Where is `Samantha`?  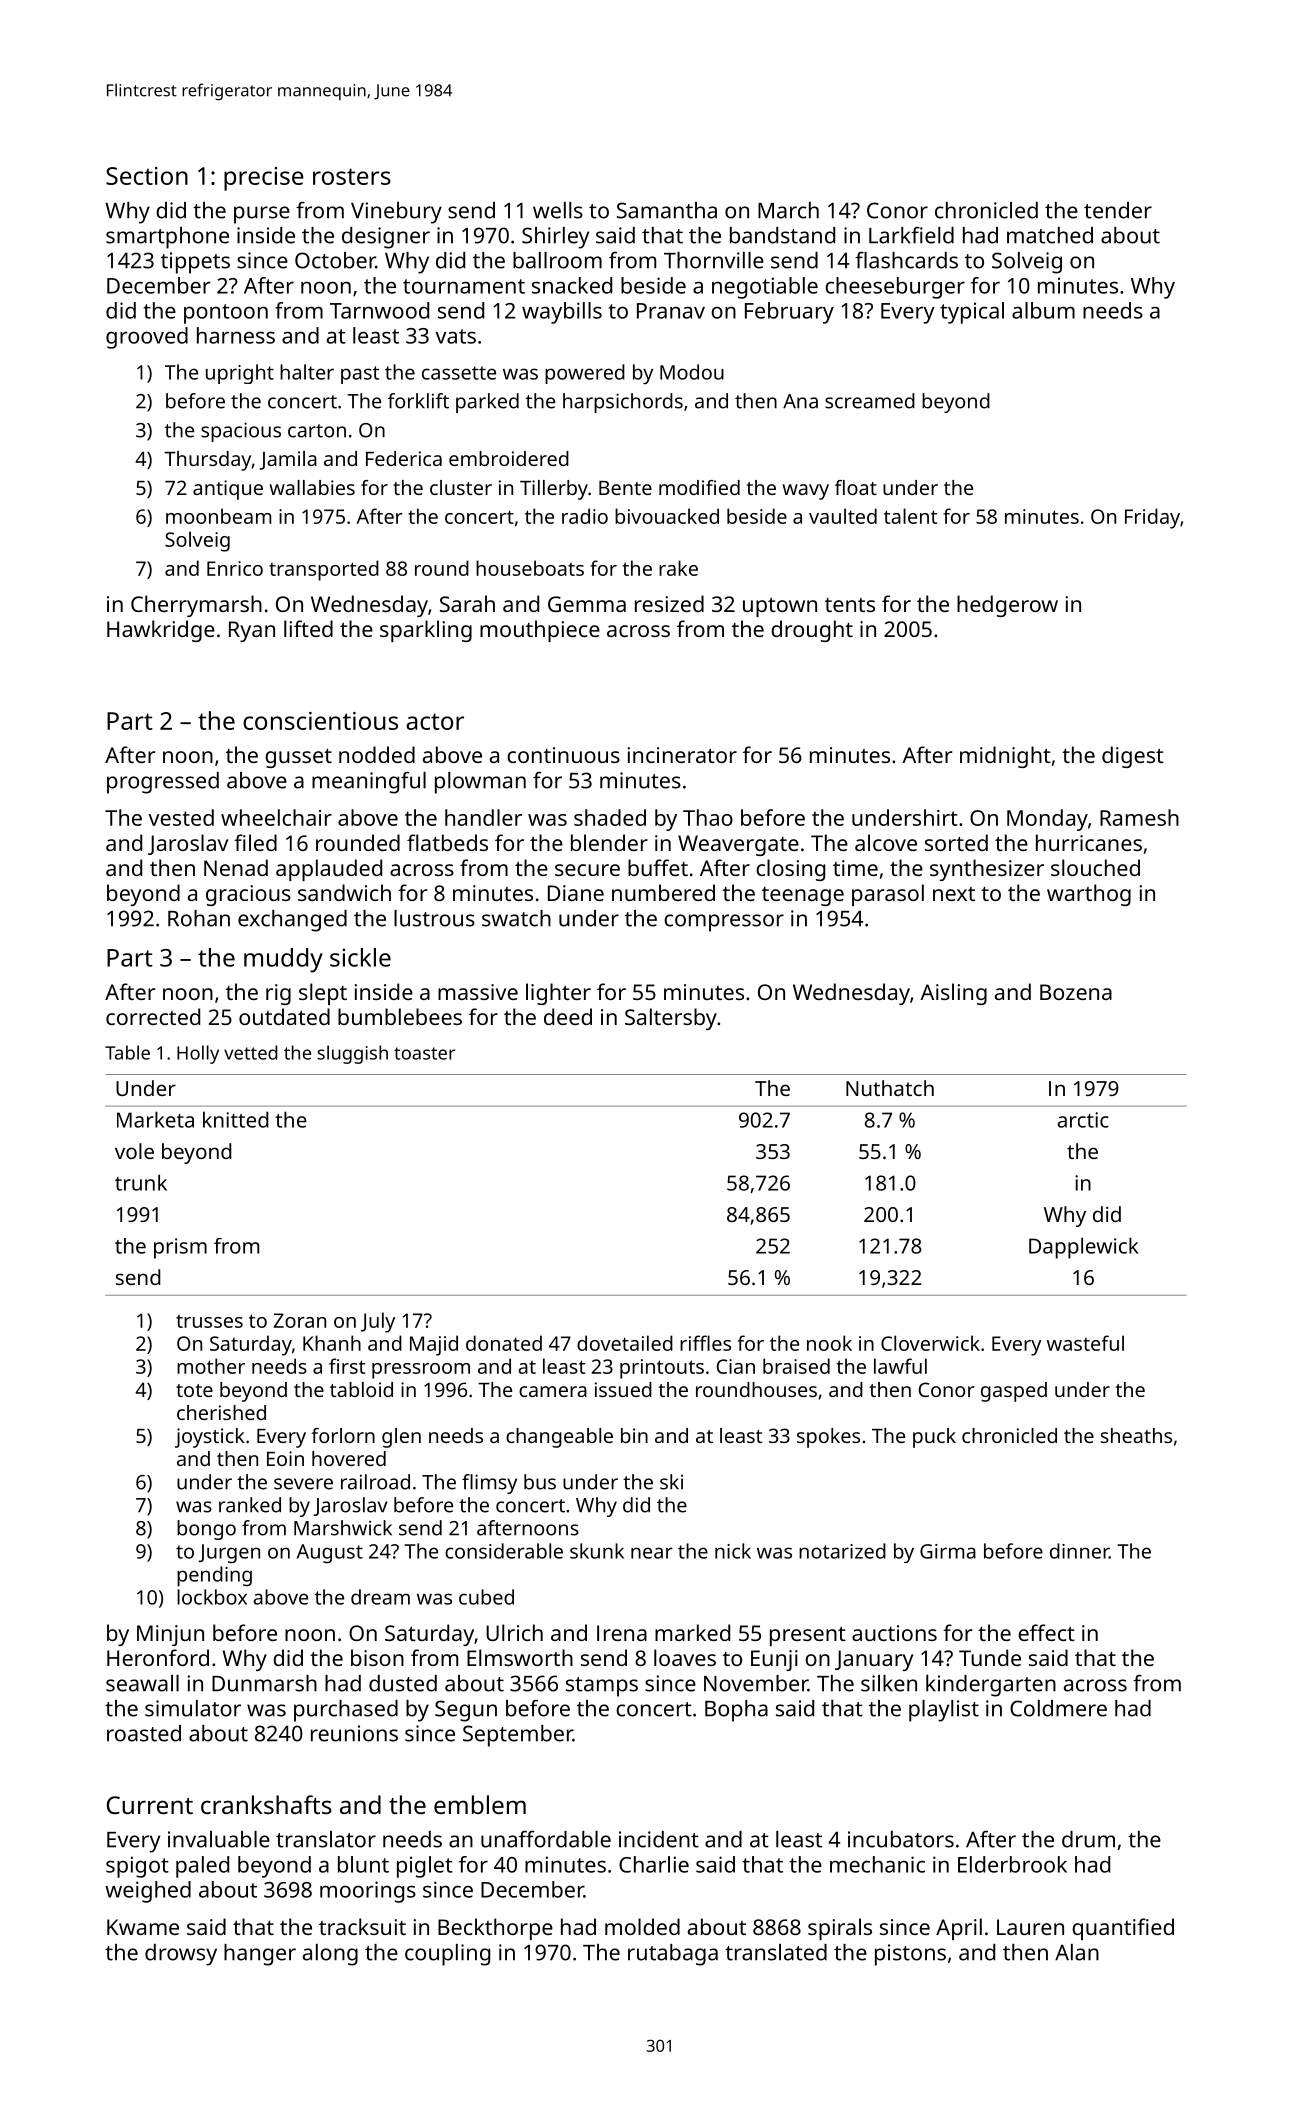 Samantha is located at coordinates (667, 210).
